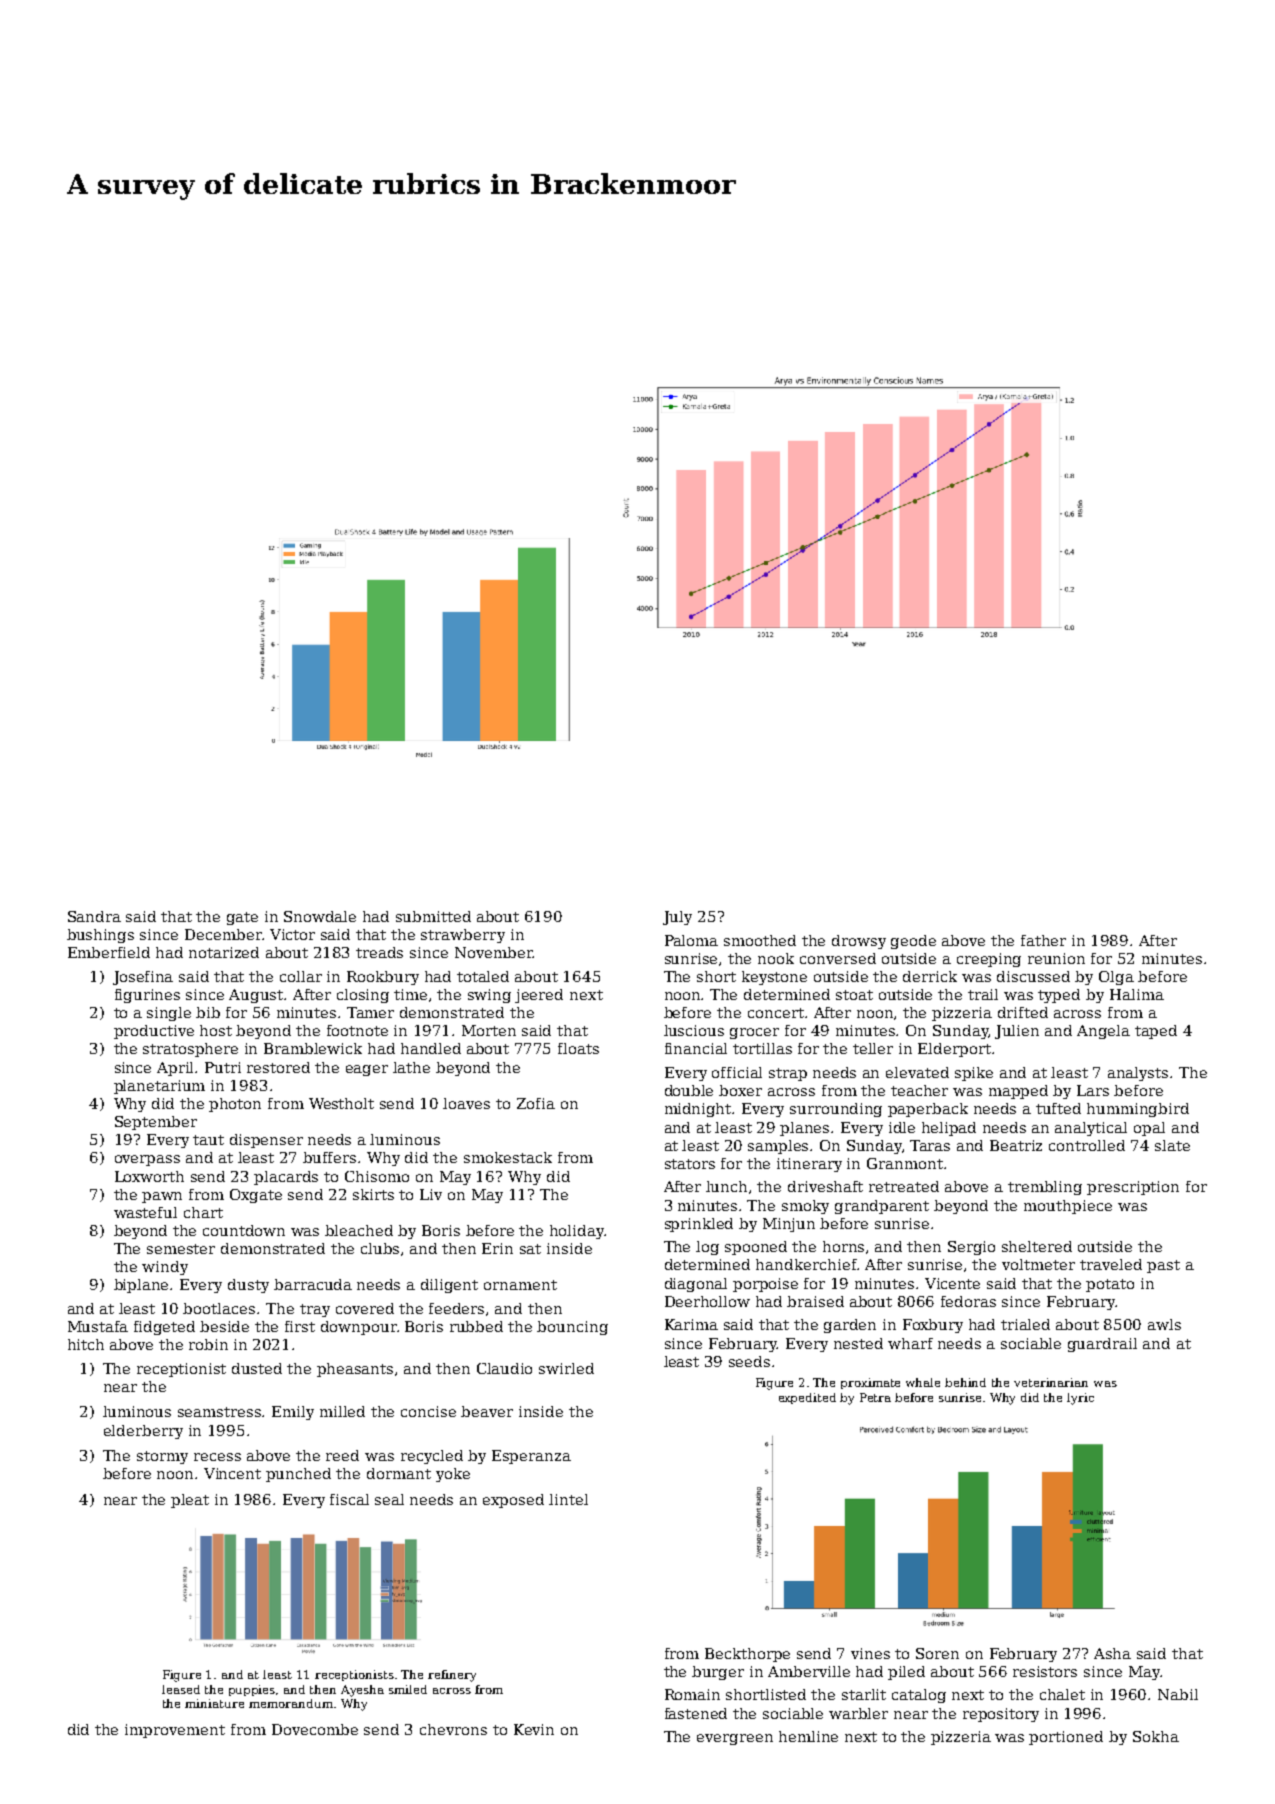 This screenshot has height=1804, width=1275. I want to click on rubbed, so click(476, 1326).
